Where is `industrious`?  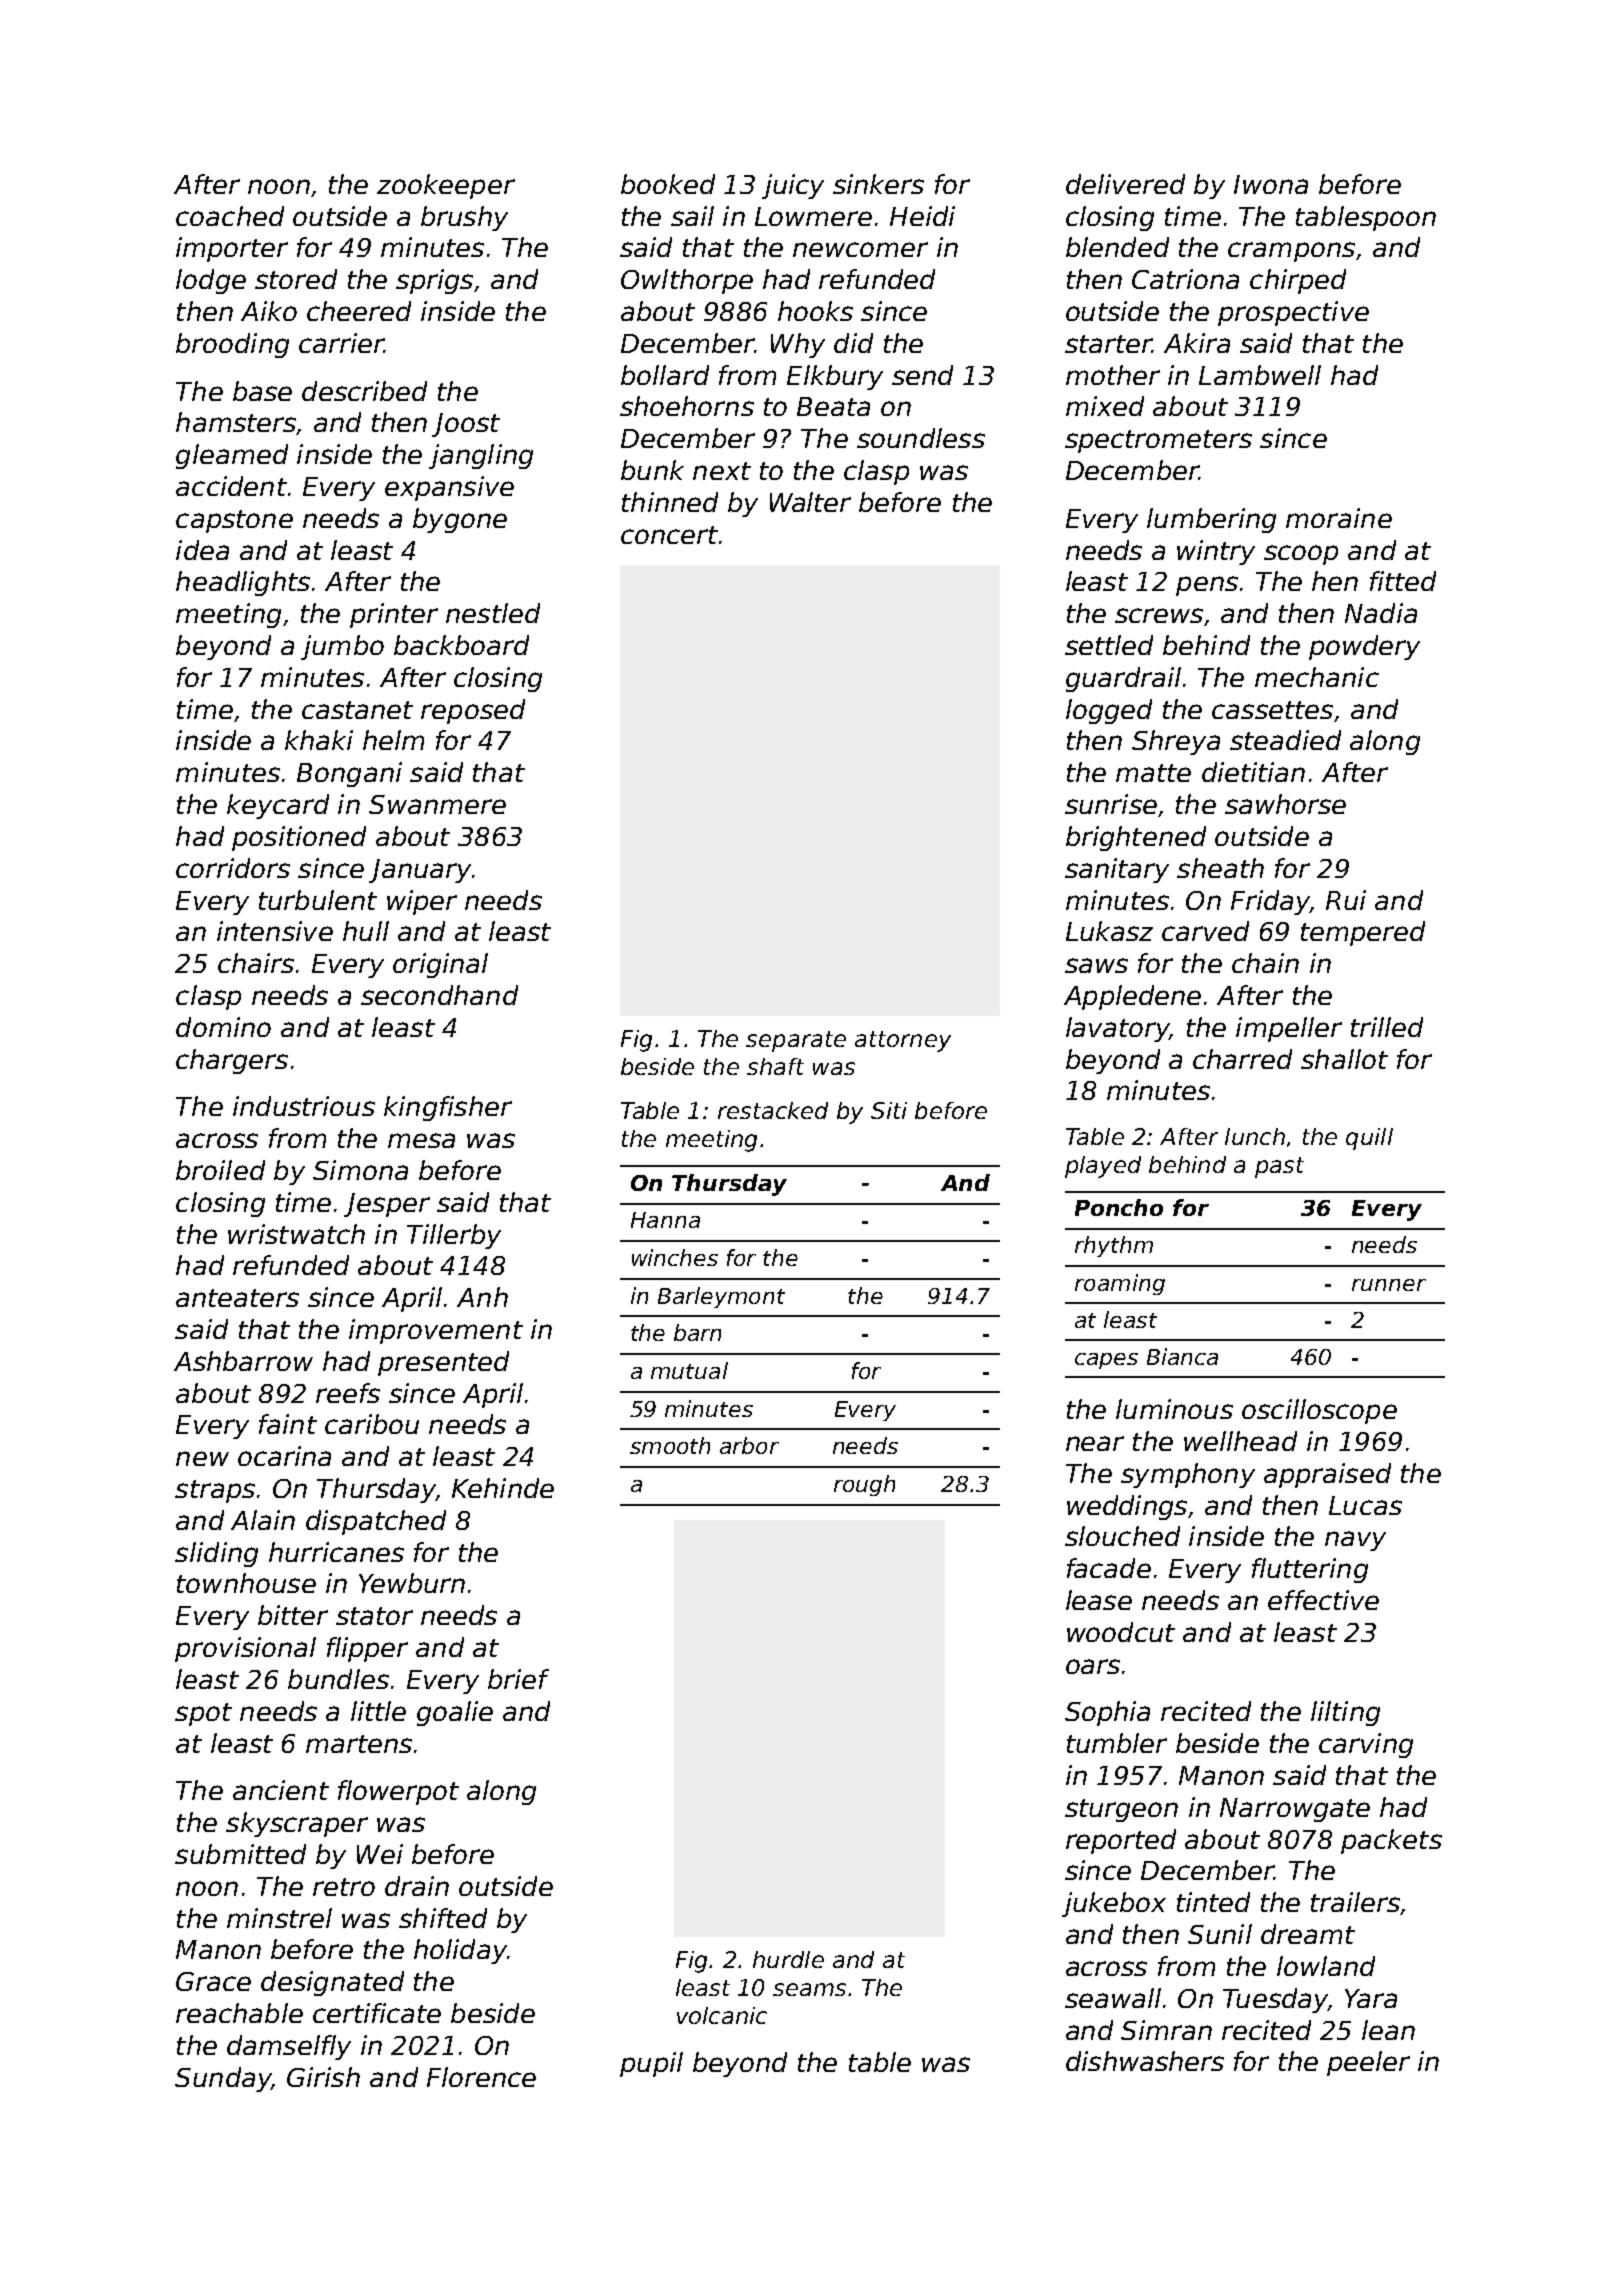
industrious is located at coordinates (304, 1106).
